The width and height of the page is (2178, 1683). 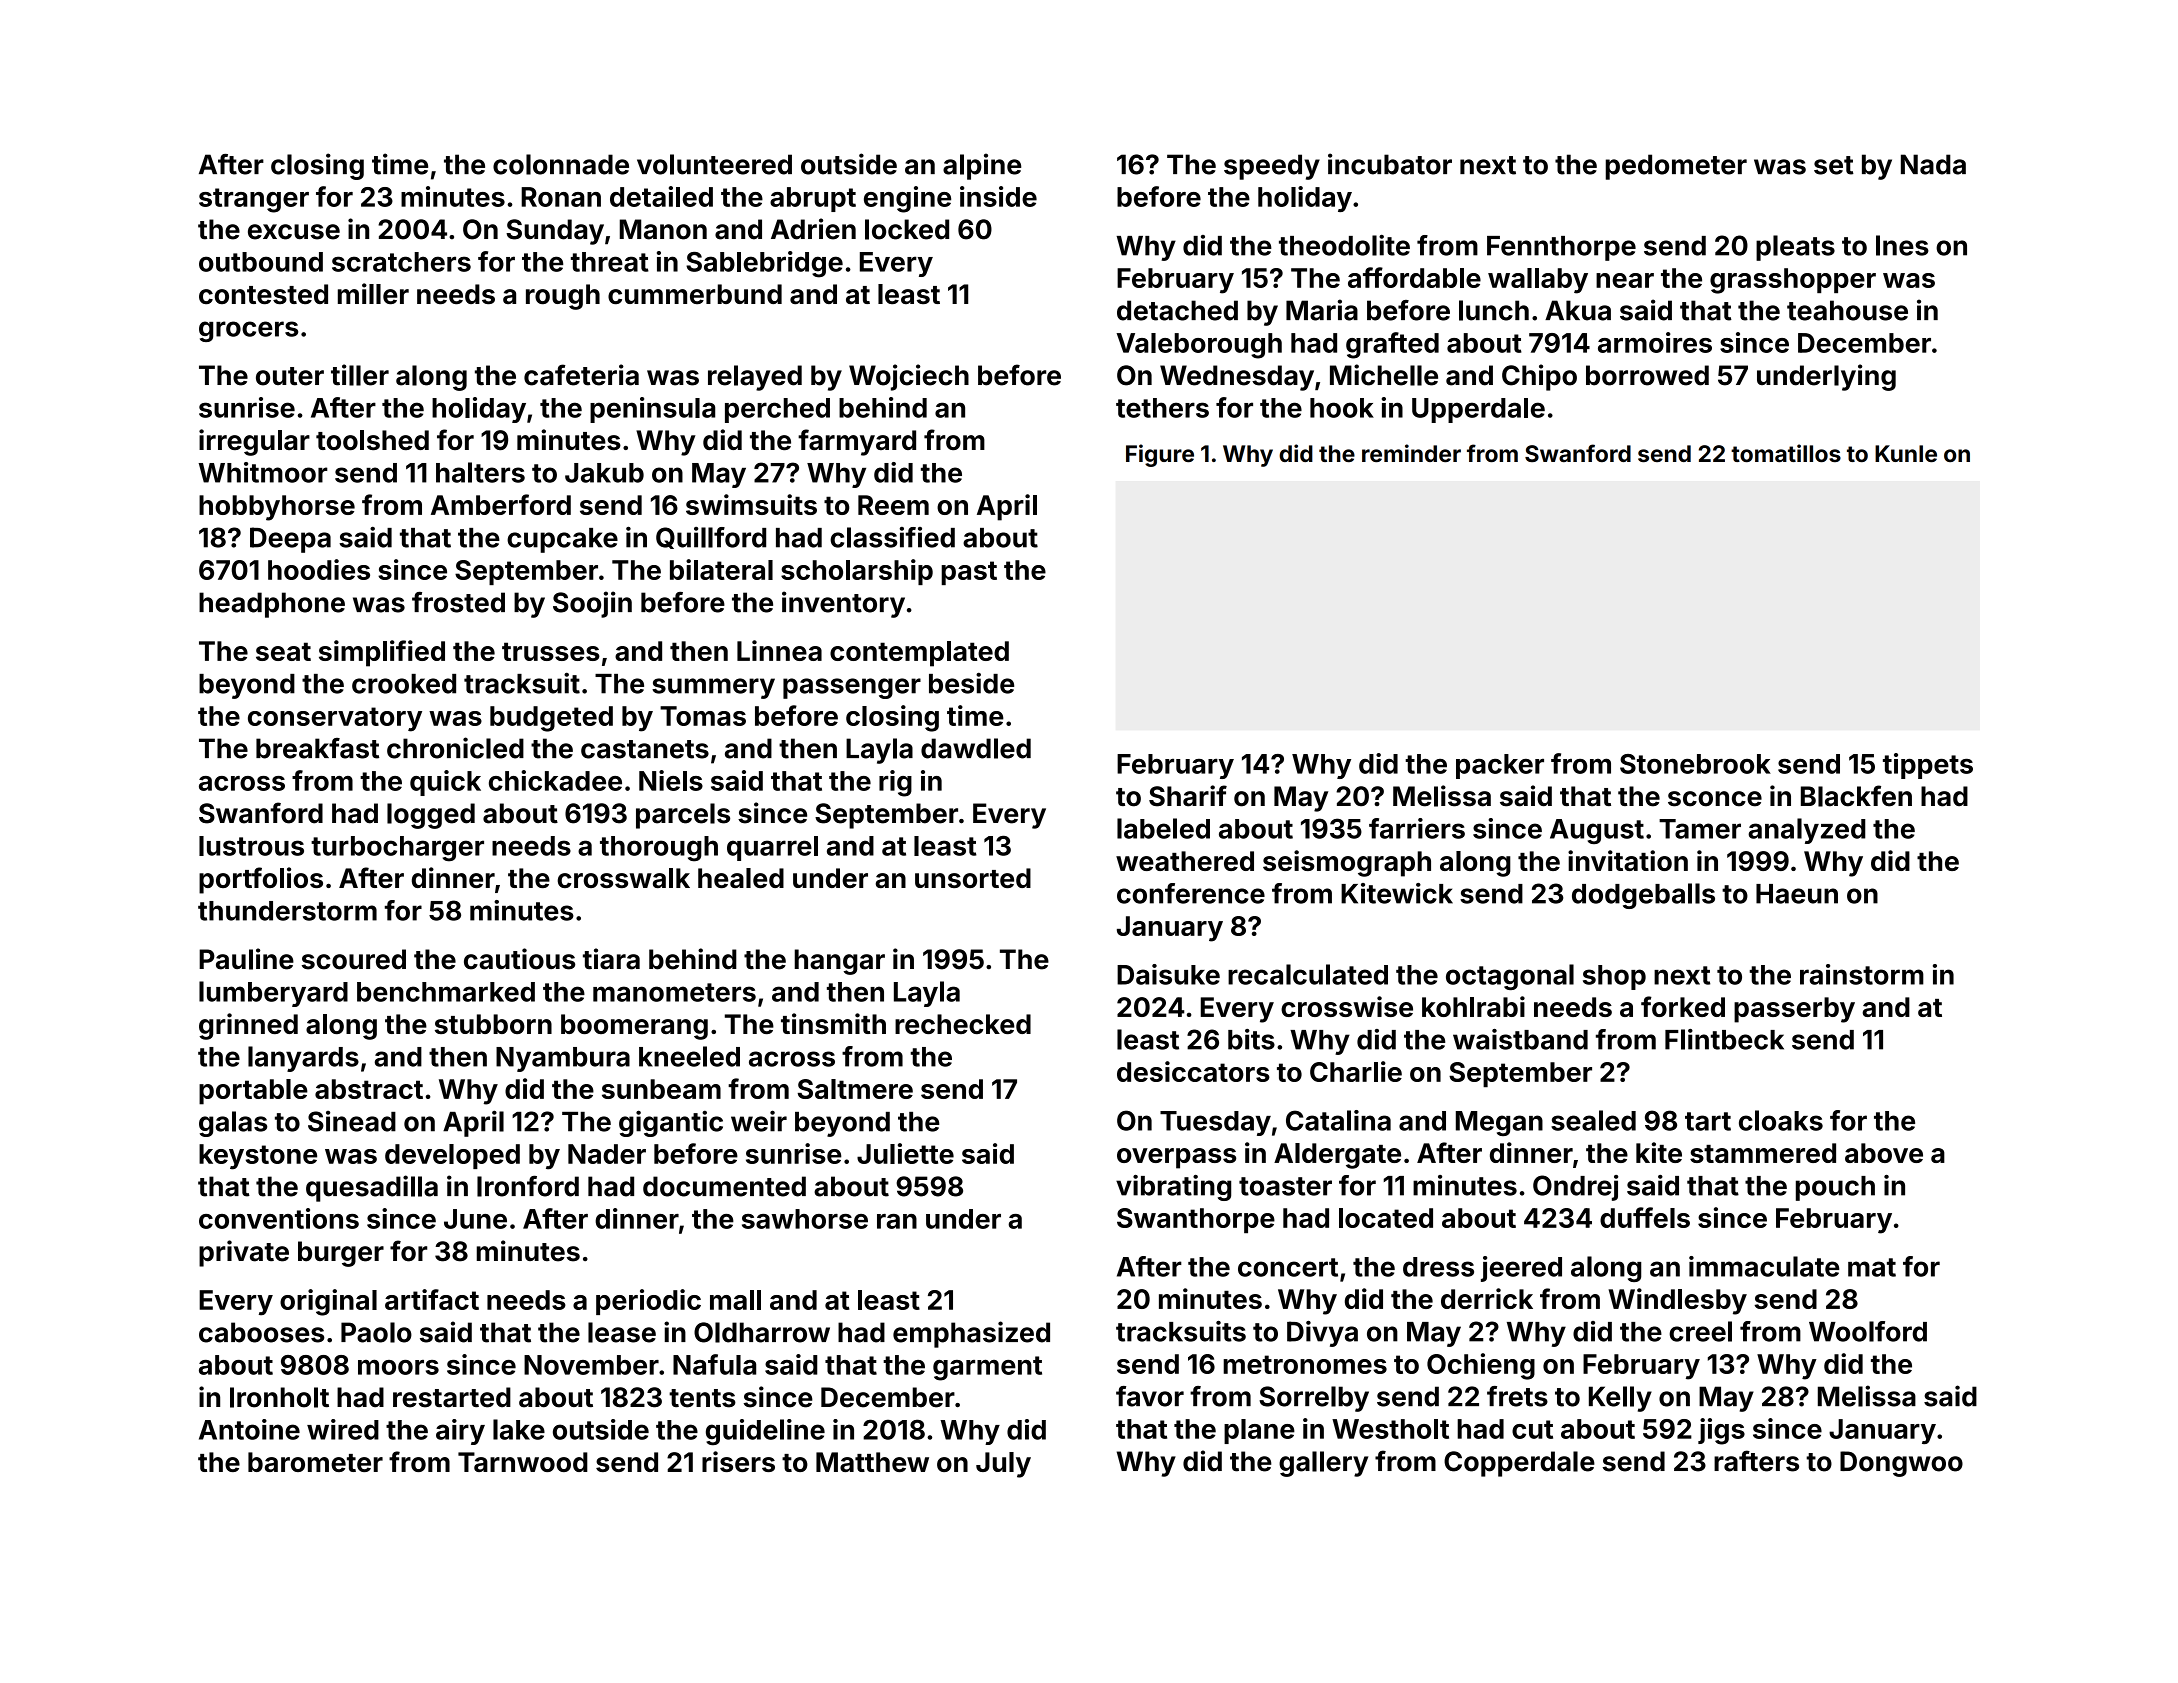 What do you see at coordinates (272, 605) in the page?
I see `headphone` at bounding box center [272, 605].
